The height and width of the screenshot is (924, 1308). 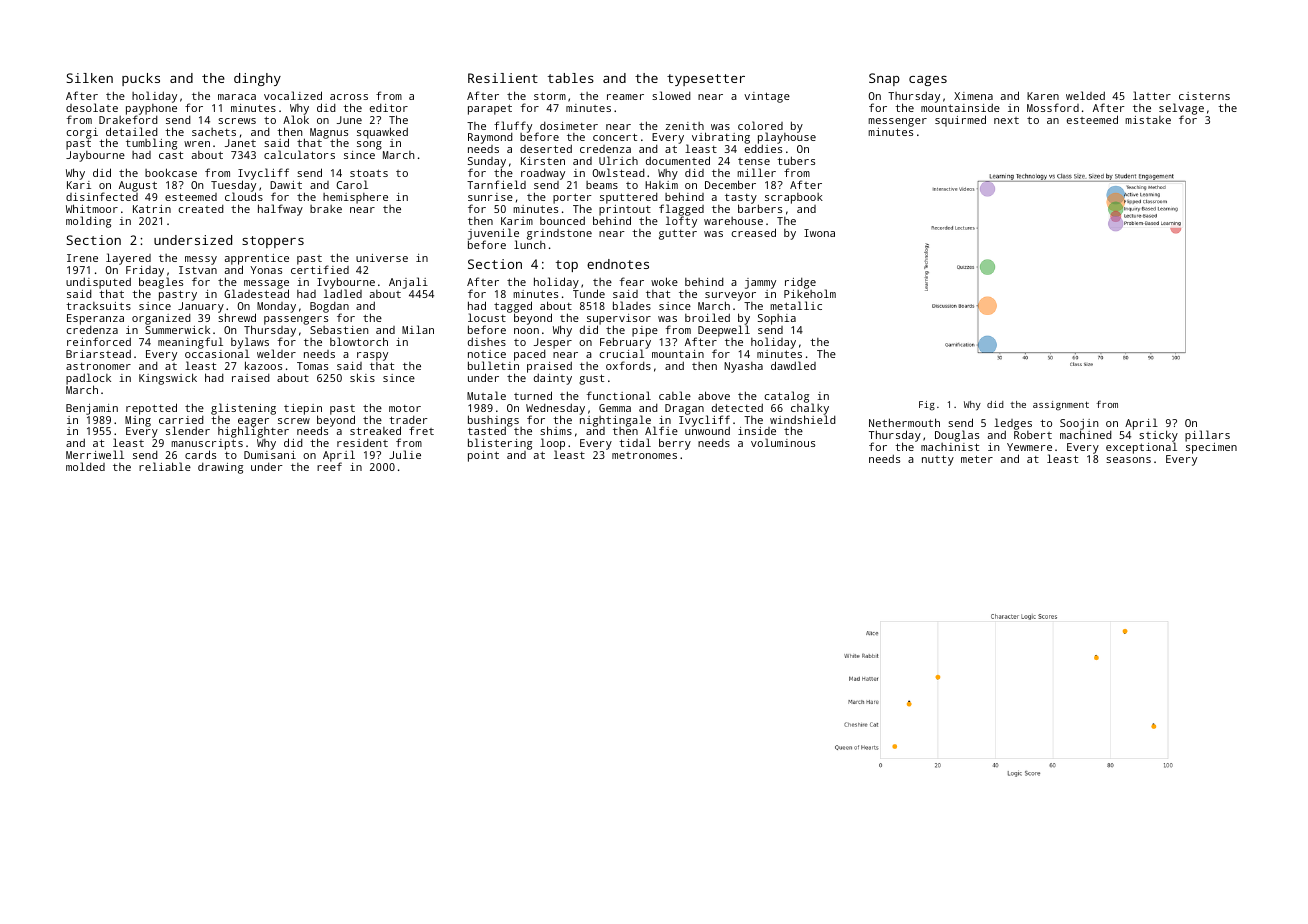 I want to click on endnotes, so click(x=618, y=264).
